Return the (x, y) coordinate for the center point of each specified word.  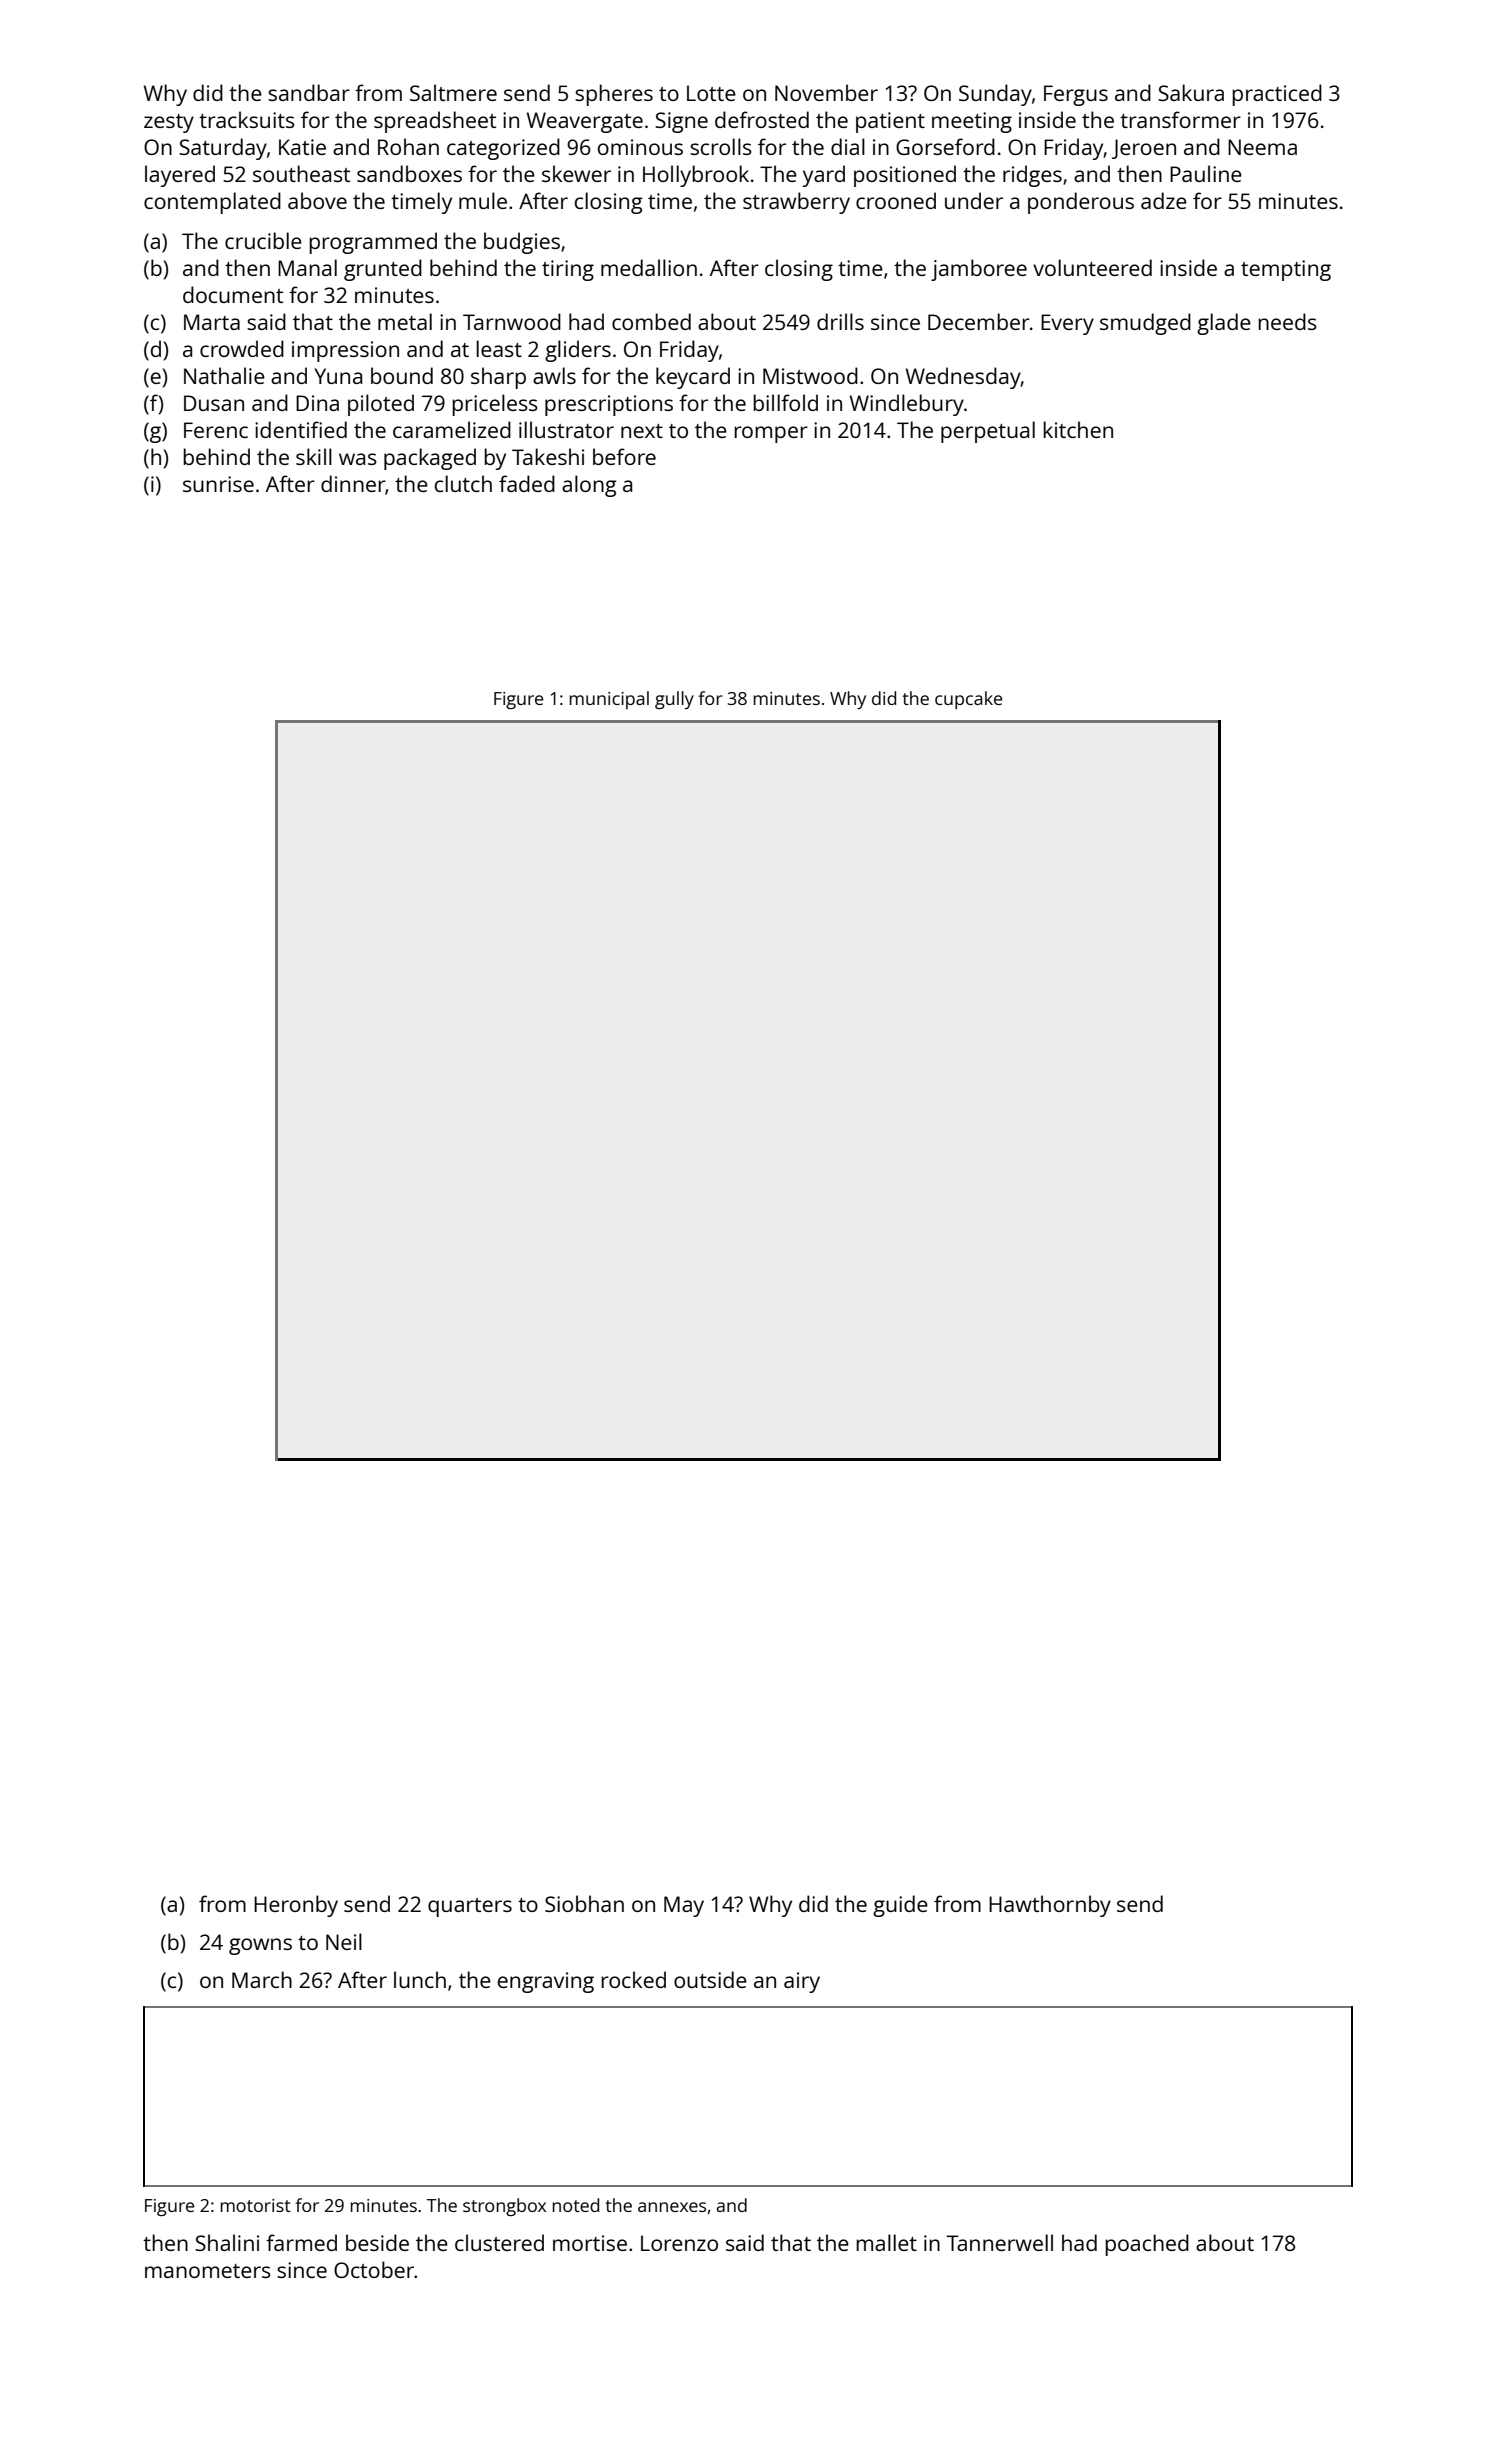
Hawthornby (1050, 1906)
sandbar (309, 92)
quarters (470, 1907)
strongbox (504, 2207)
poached (1147, 2245)
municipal (609, 700)
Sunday (995, 95)
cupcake (968, 700)
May (684, 1906)
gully (674, 700)
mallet (886, 2242)
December (979, 321)
